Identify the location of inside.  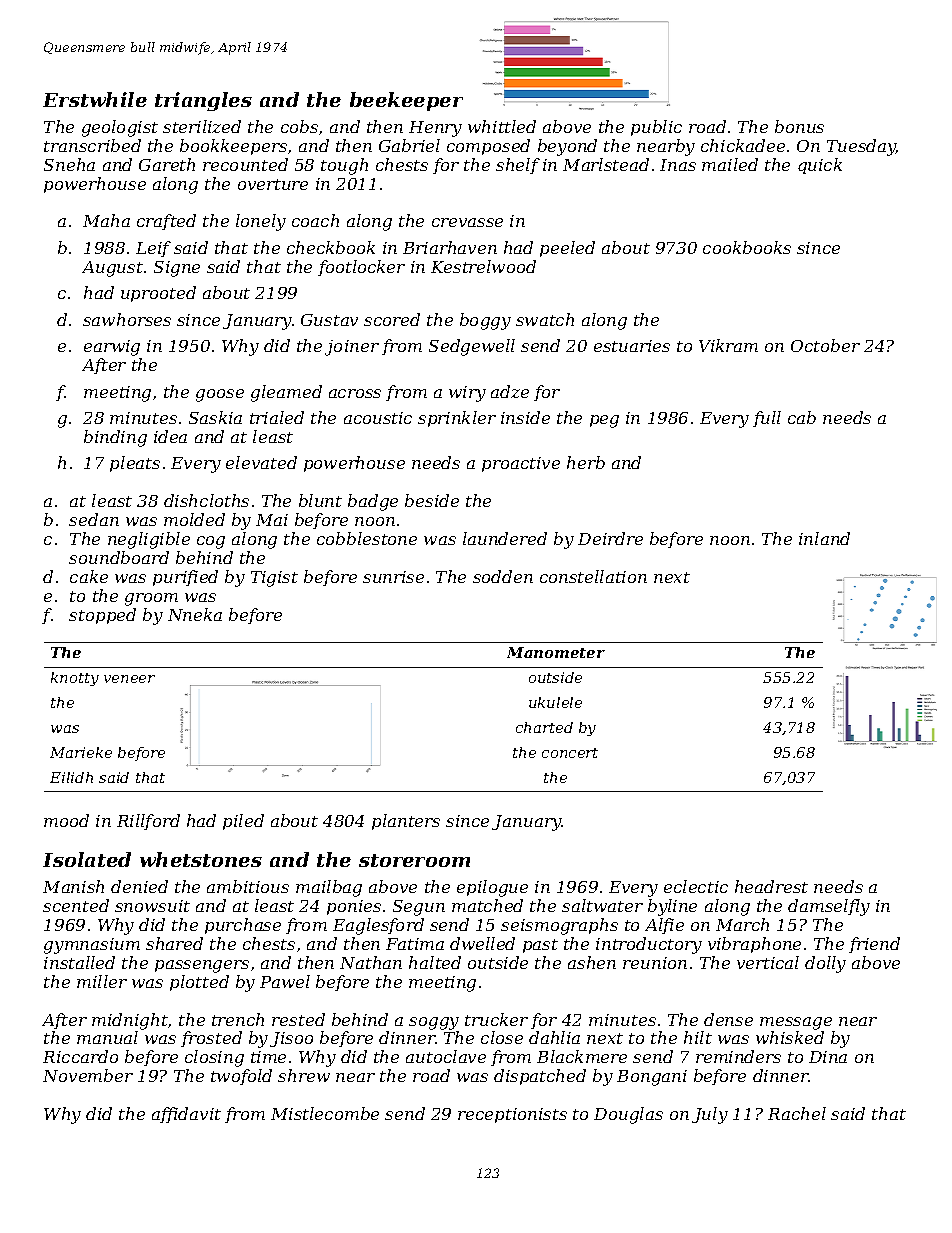
(525, 417).
